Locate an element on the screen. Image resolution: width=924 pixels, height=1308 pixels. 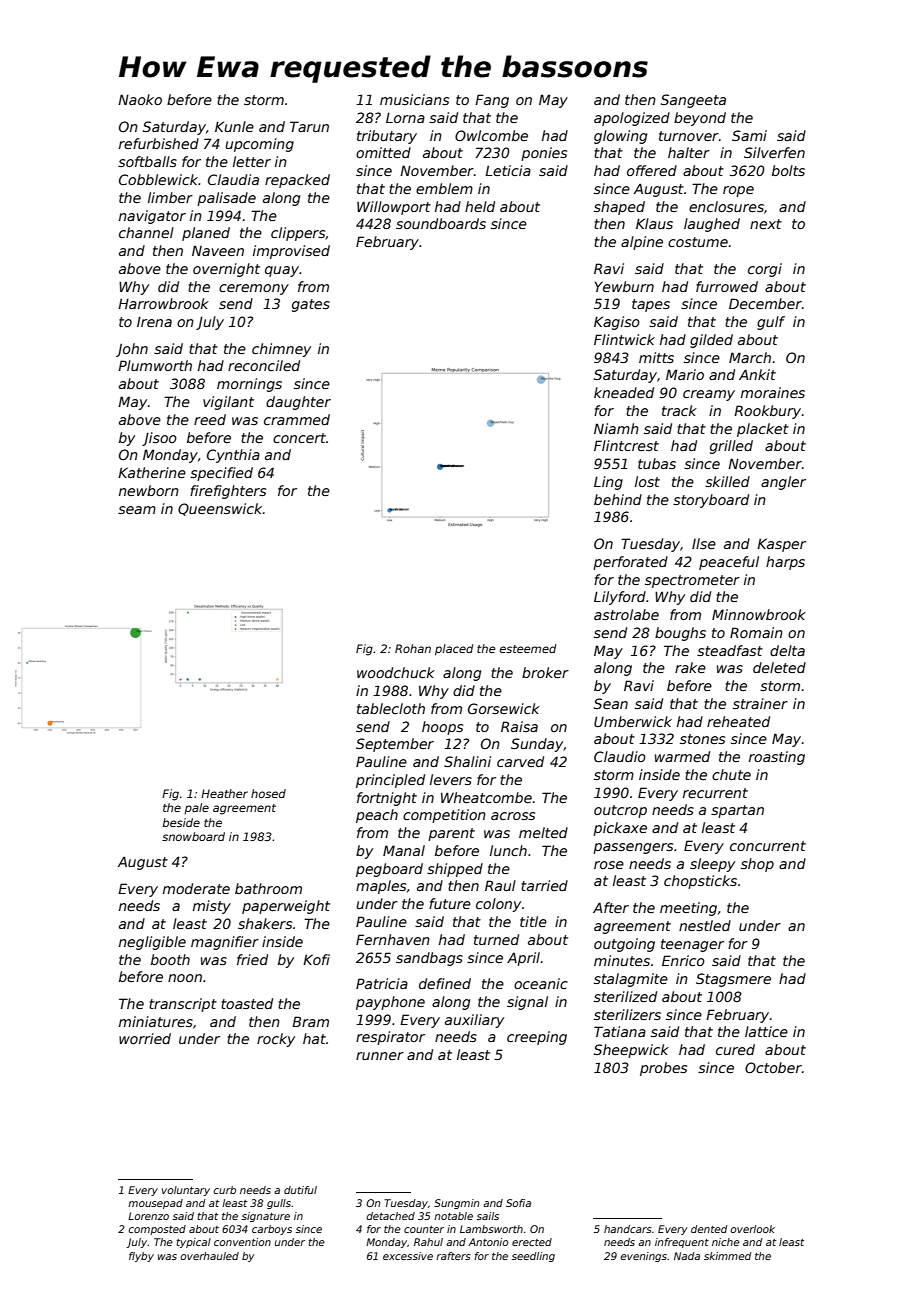
stalagmite is located at coordinates (631, 980).
